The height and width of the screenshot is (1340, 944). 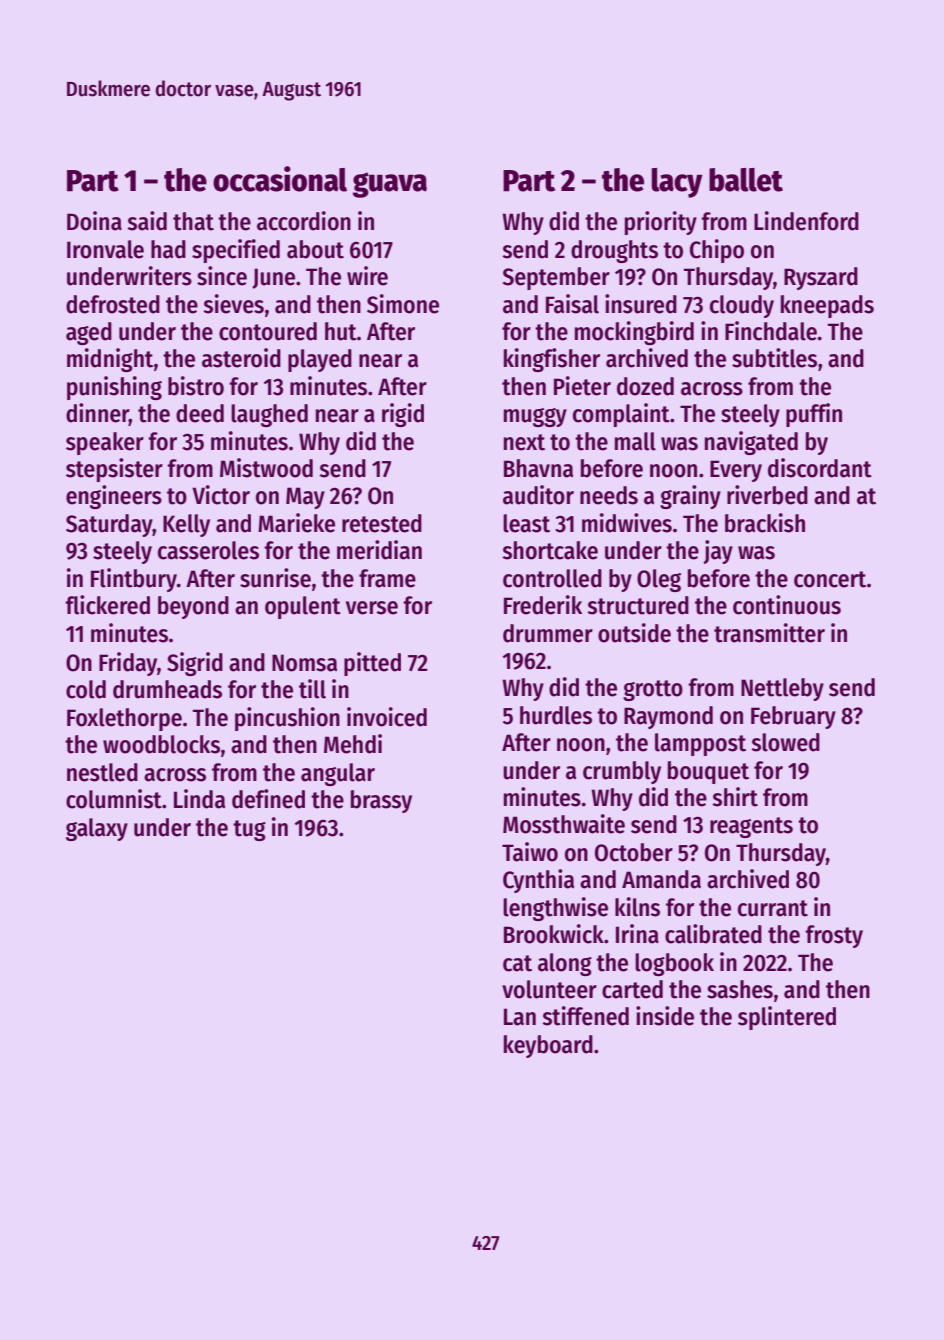 I want to click on guava, so click(x=390, y=185).
